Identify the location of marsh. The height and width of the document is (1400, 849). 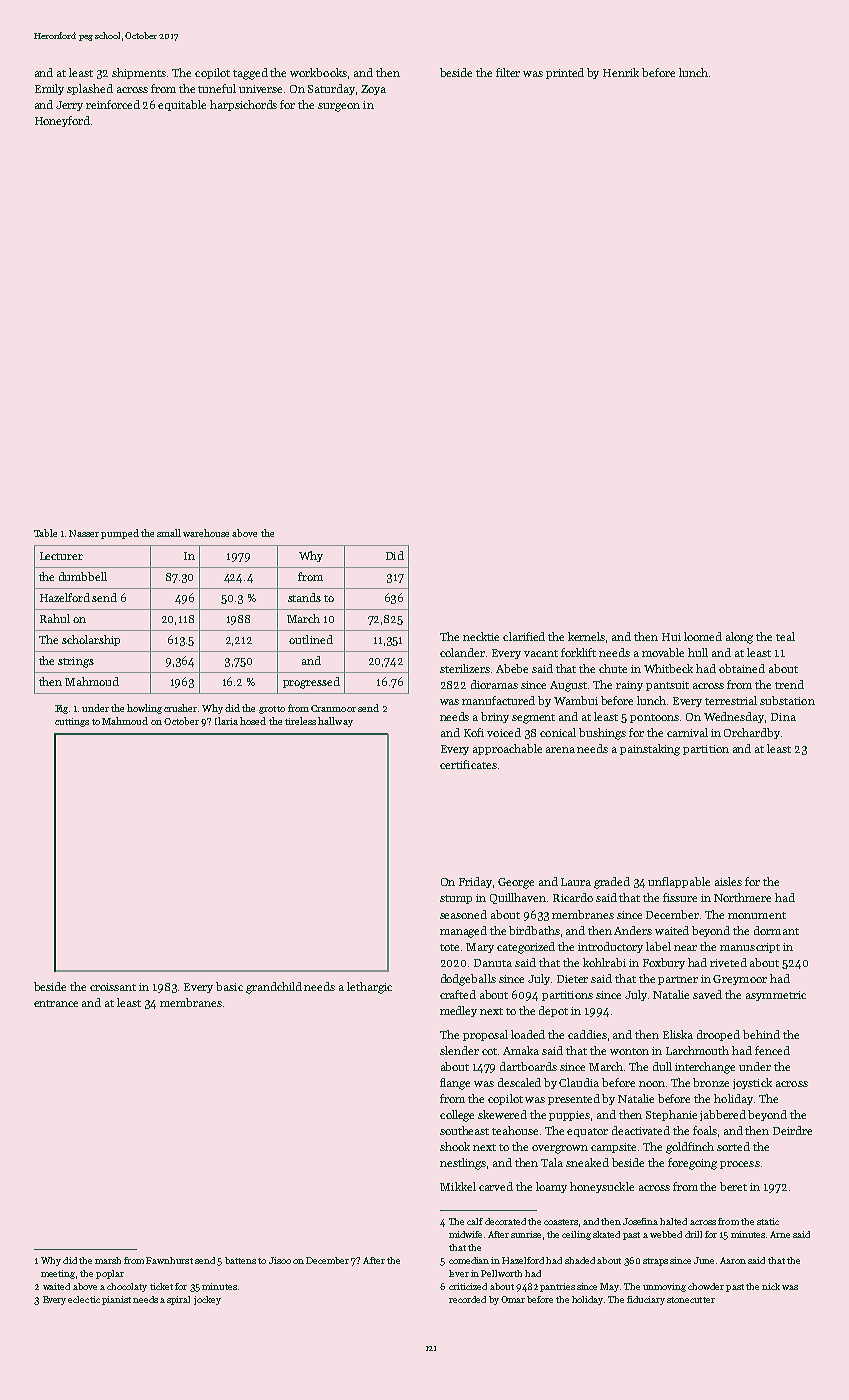
(108, 1260).
